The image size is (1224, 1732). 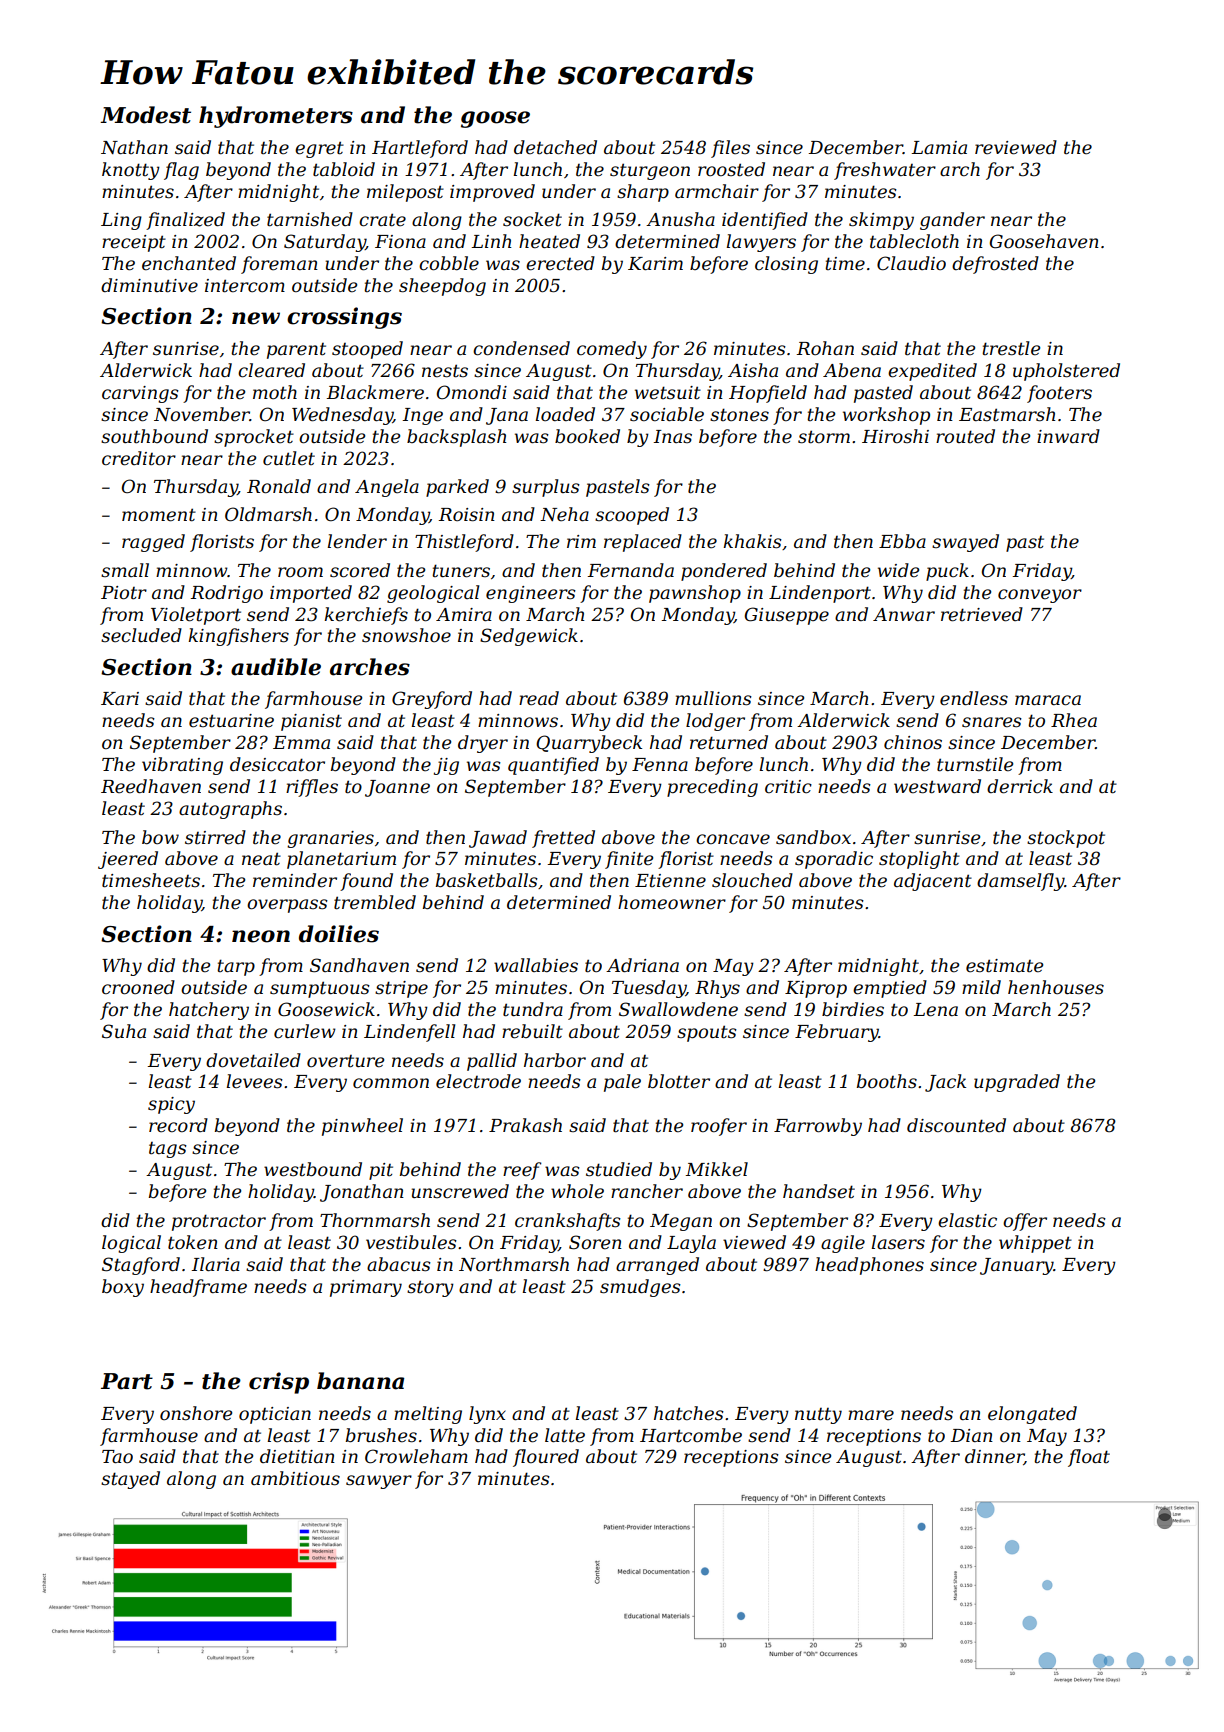 What do you see at coordinates (399, 1264) in the page?
I see `abacus` at bounding box center [399, 1264].
